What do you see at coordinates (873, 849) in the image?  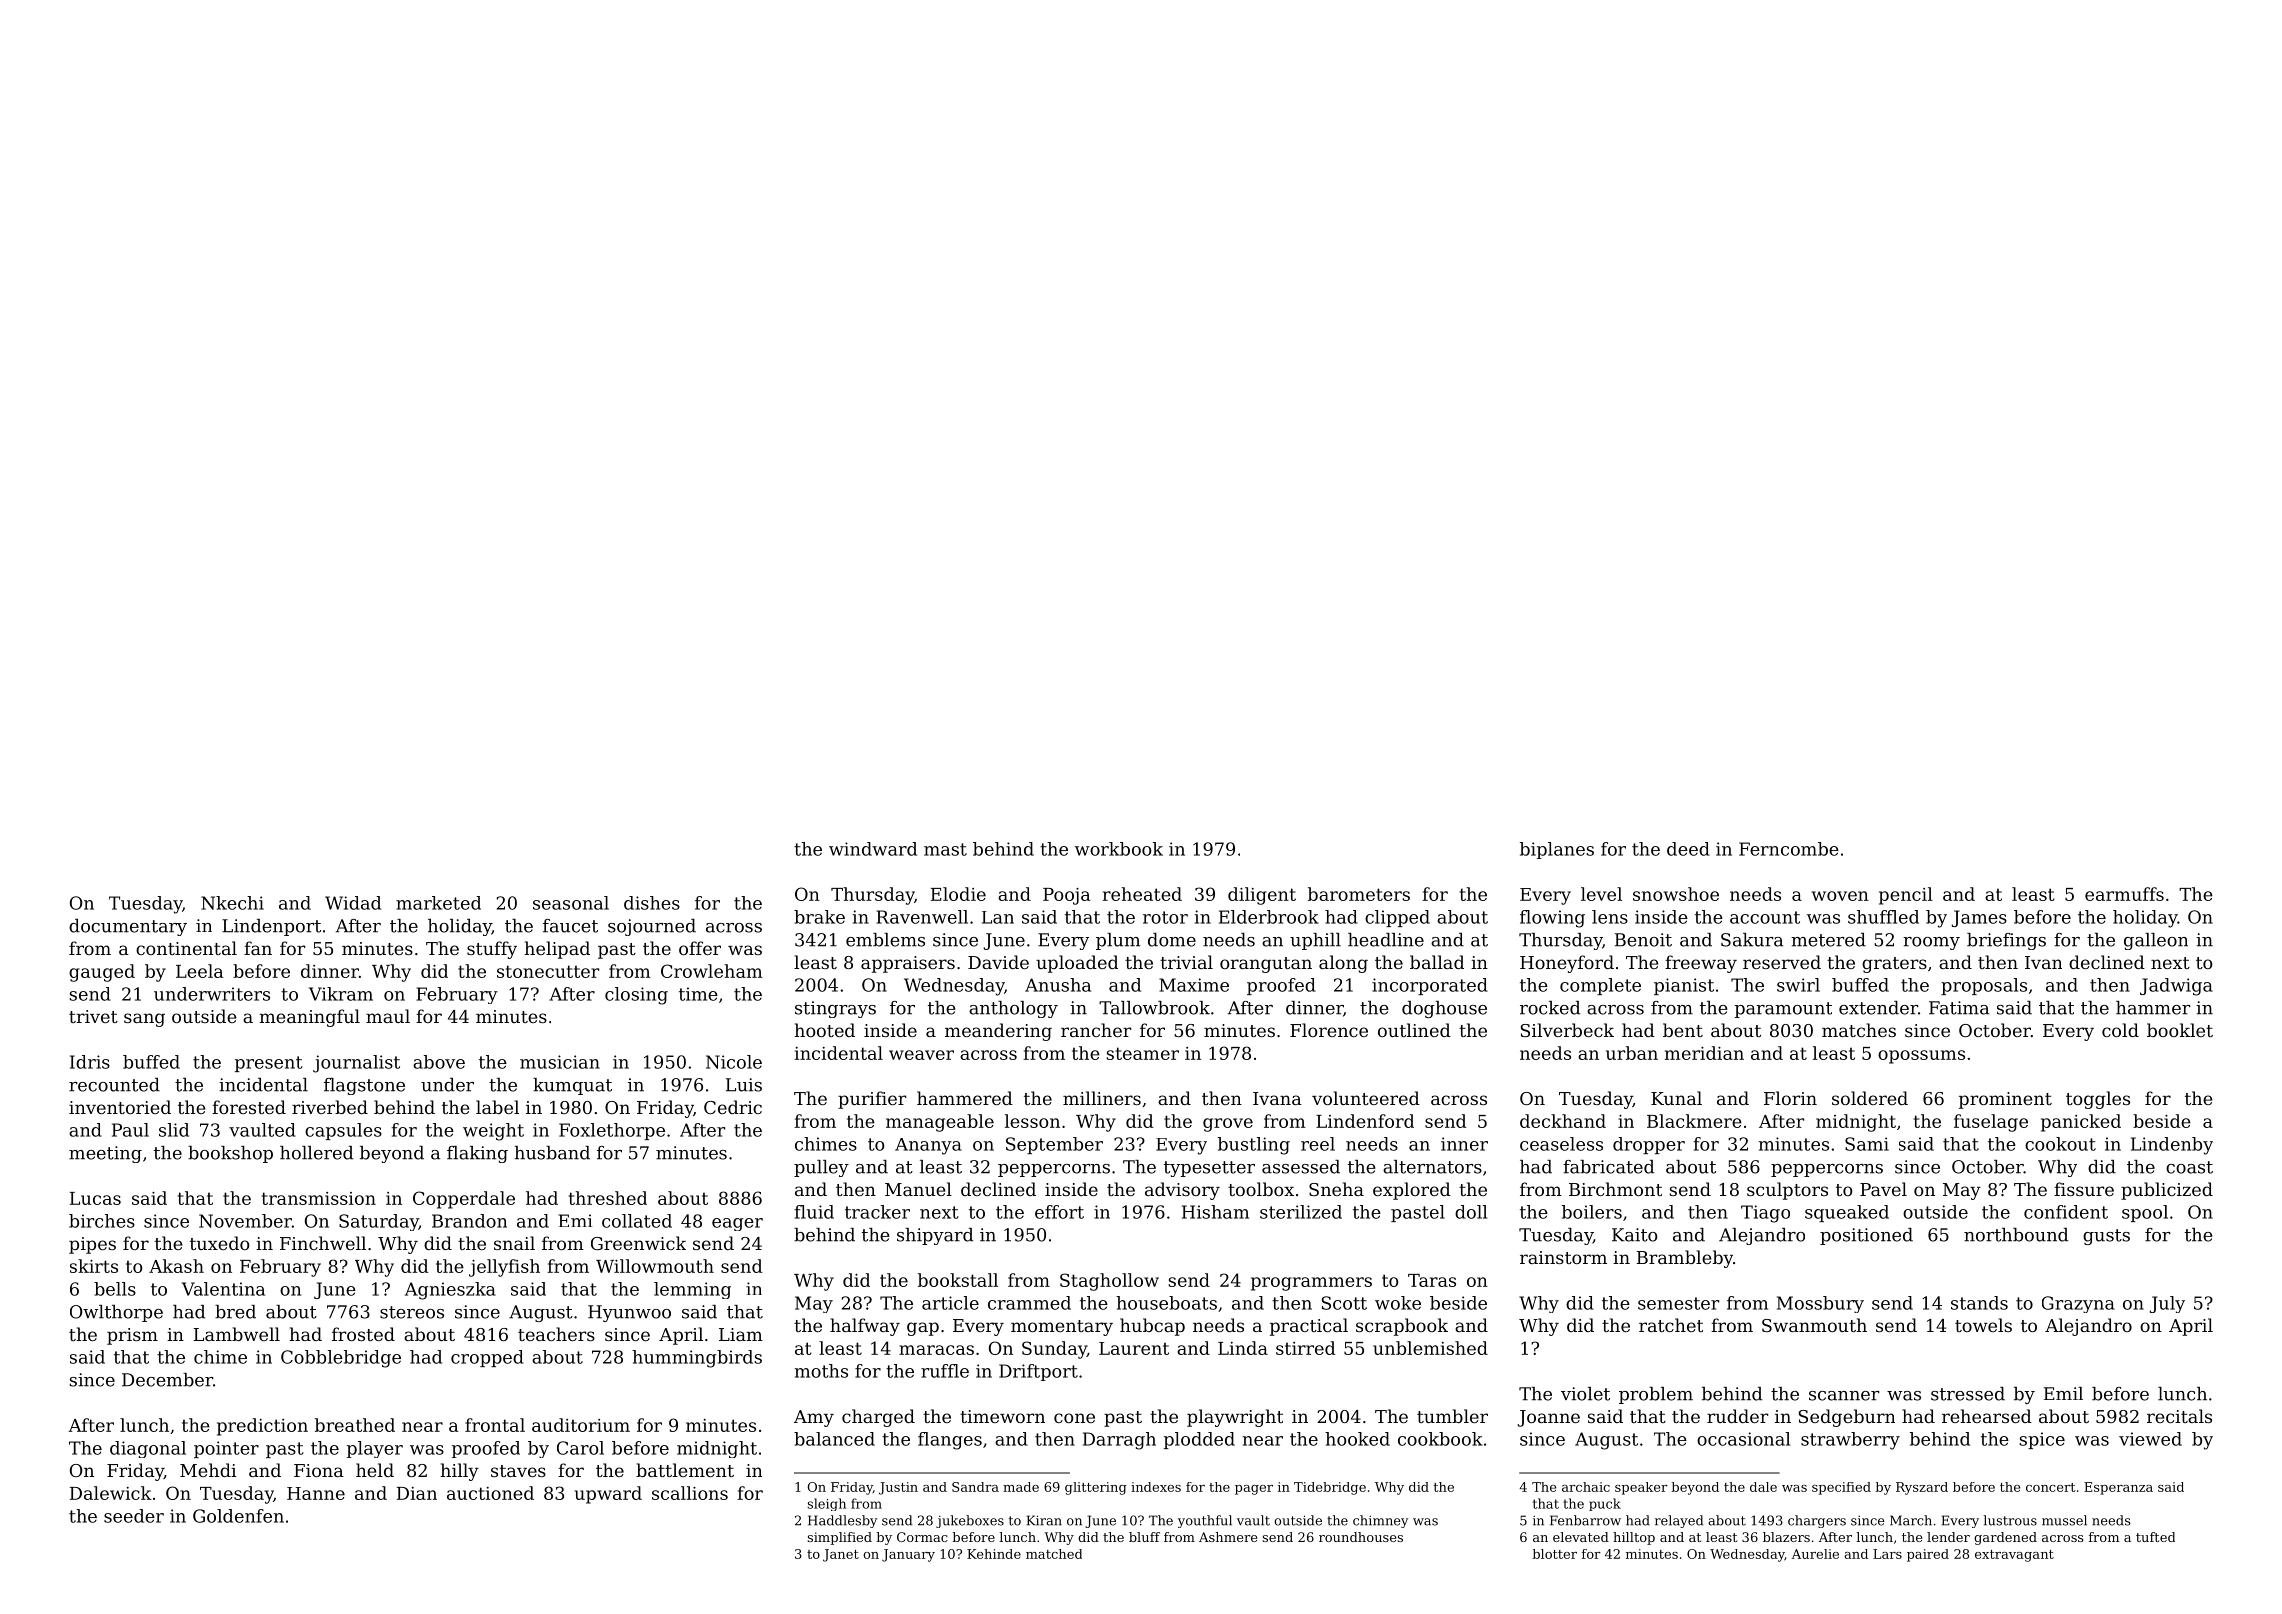 I see `windward` at bounding box center [873, 849].
